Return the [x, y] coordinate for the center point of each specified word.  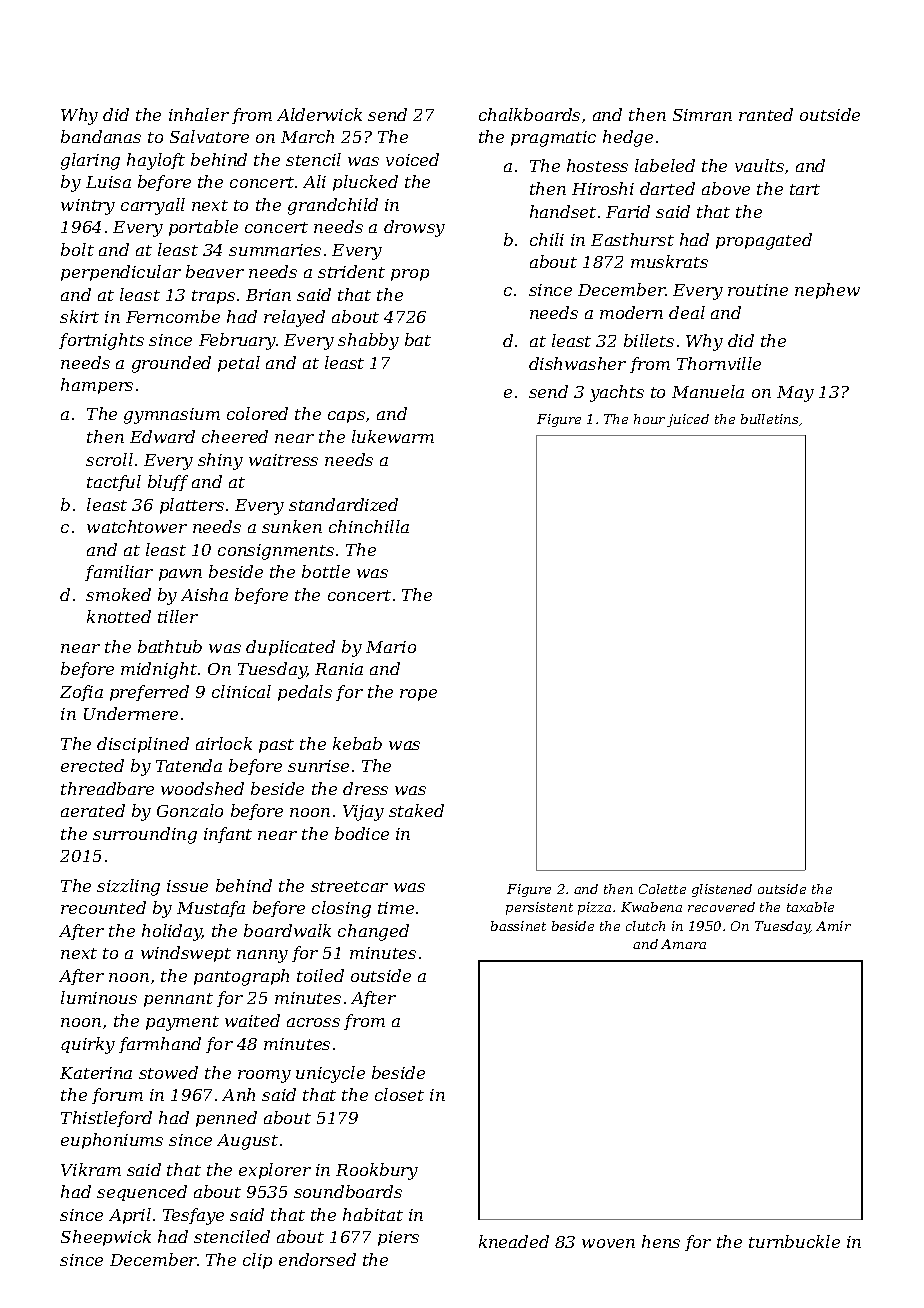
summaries [275, 250]
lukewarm [393, 436]
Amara [683, 944]
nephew [827, 291]
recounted [103, 907]
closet [399, 1094]
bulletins [769, 419]
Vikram [91, 1169]
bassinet [518, 926]
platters [192, 506]
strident [351, 271]
